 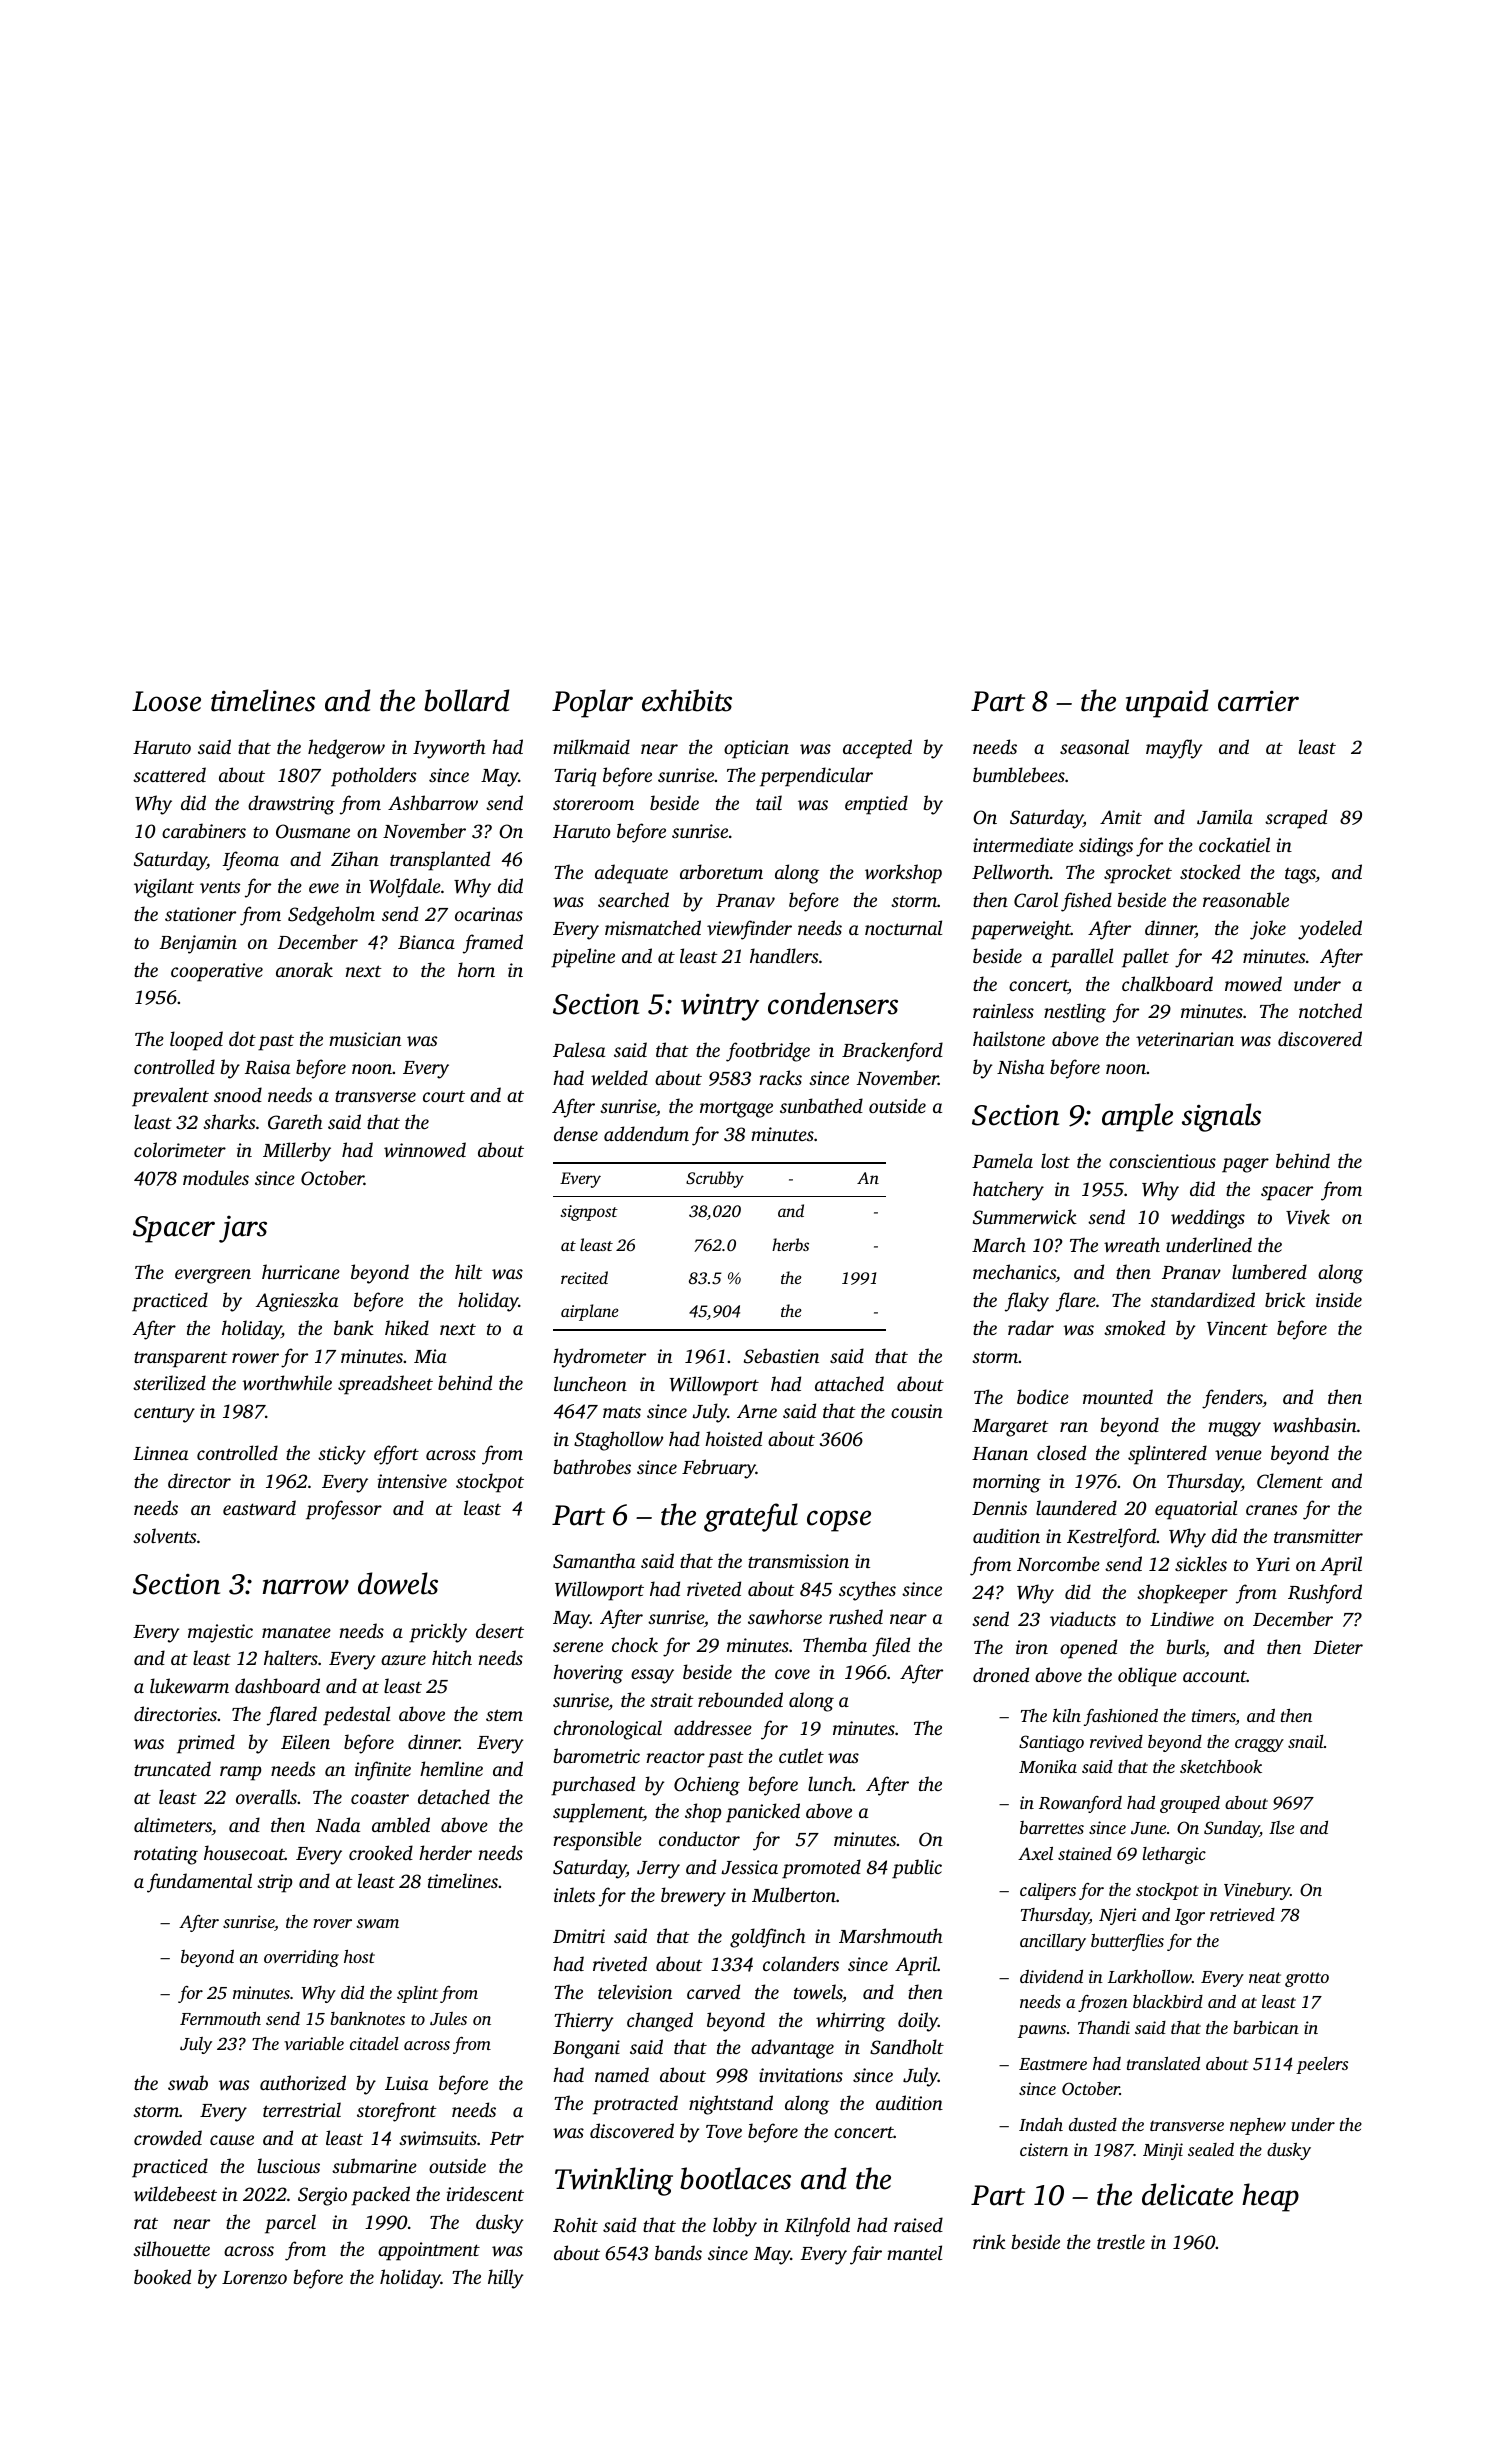 I want to click on cousin, so click(x=917, y=1411).
